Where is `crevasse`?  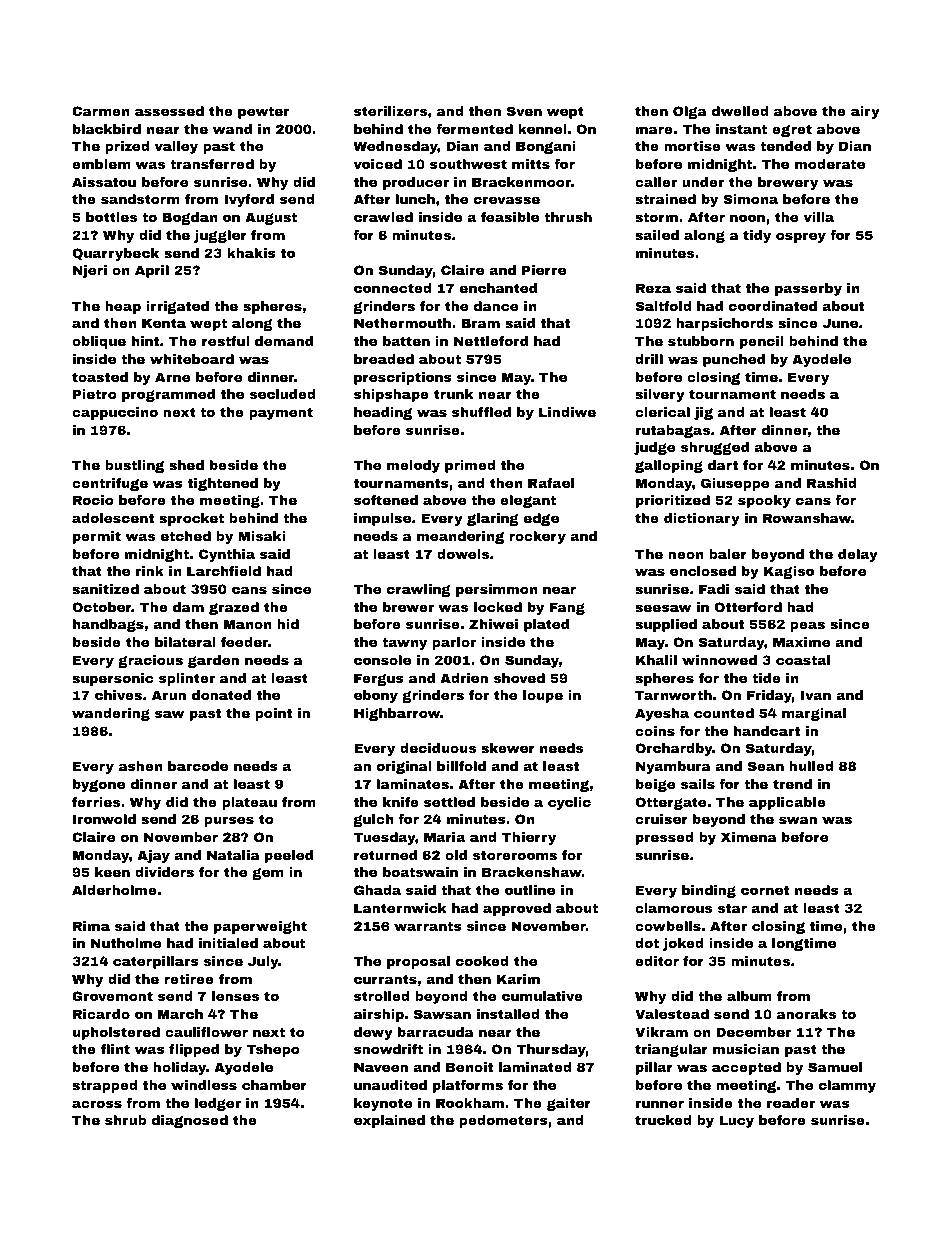
crevasse is located at coordinates (507, 200).
